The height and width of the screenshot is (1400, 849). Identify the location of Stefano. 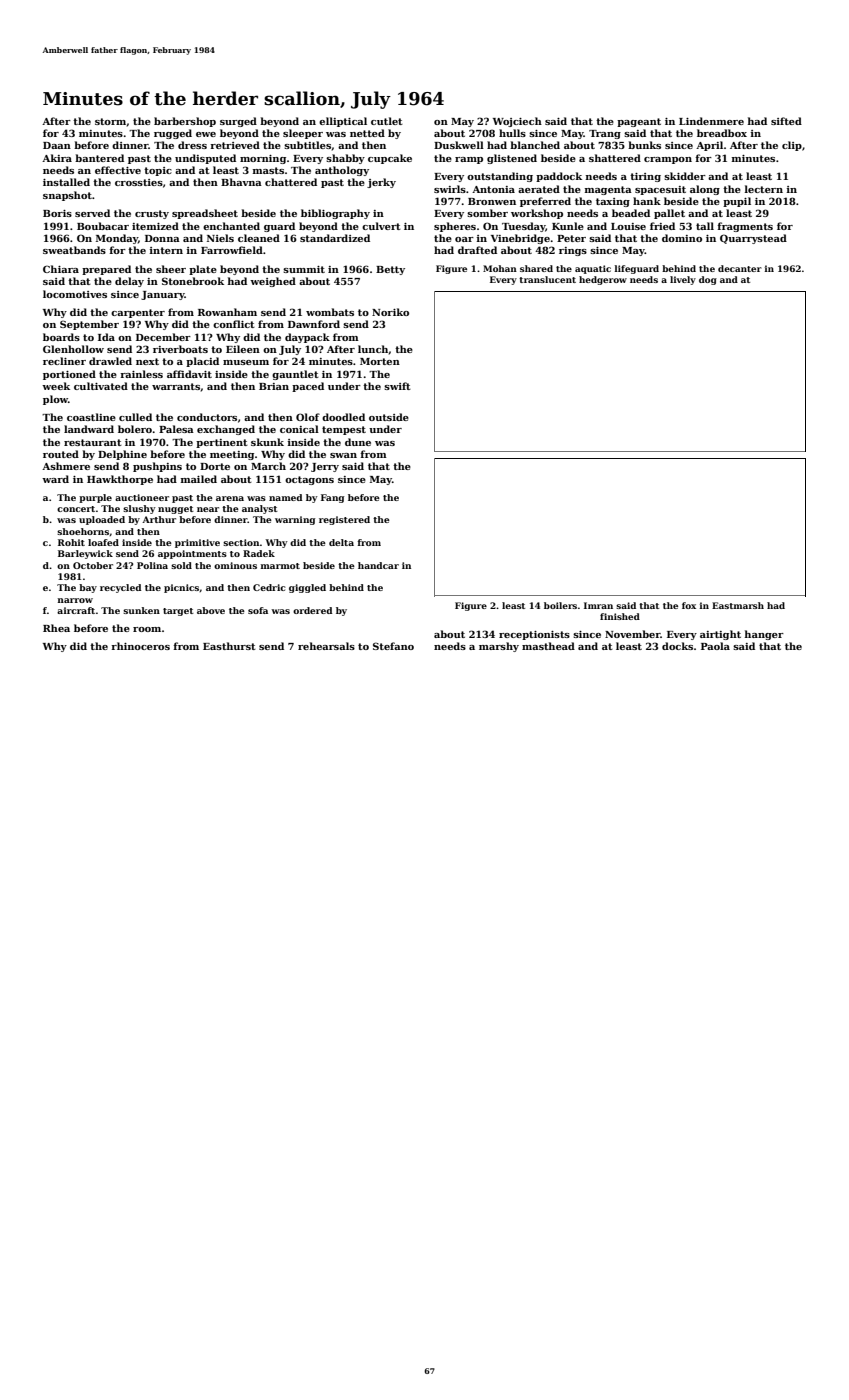
(393, 646).
